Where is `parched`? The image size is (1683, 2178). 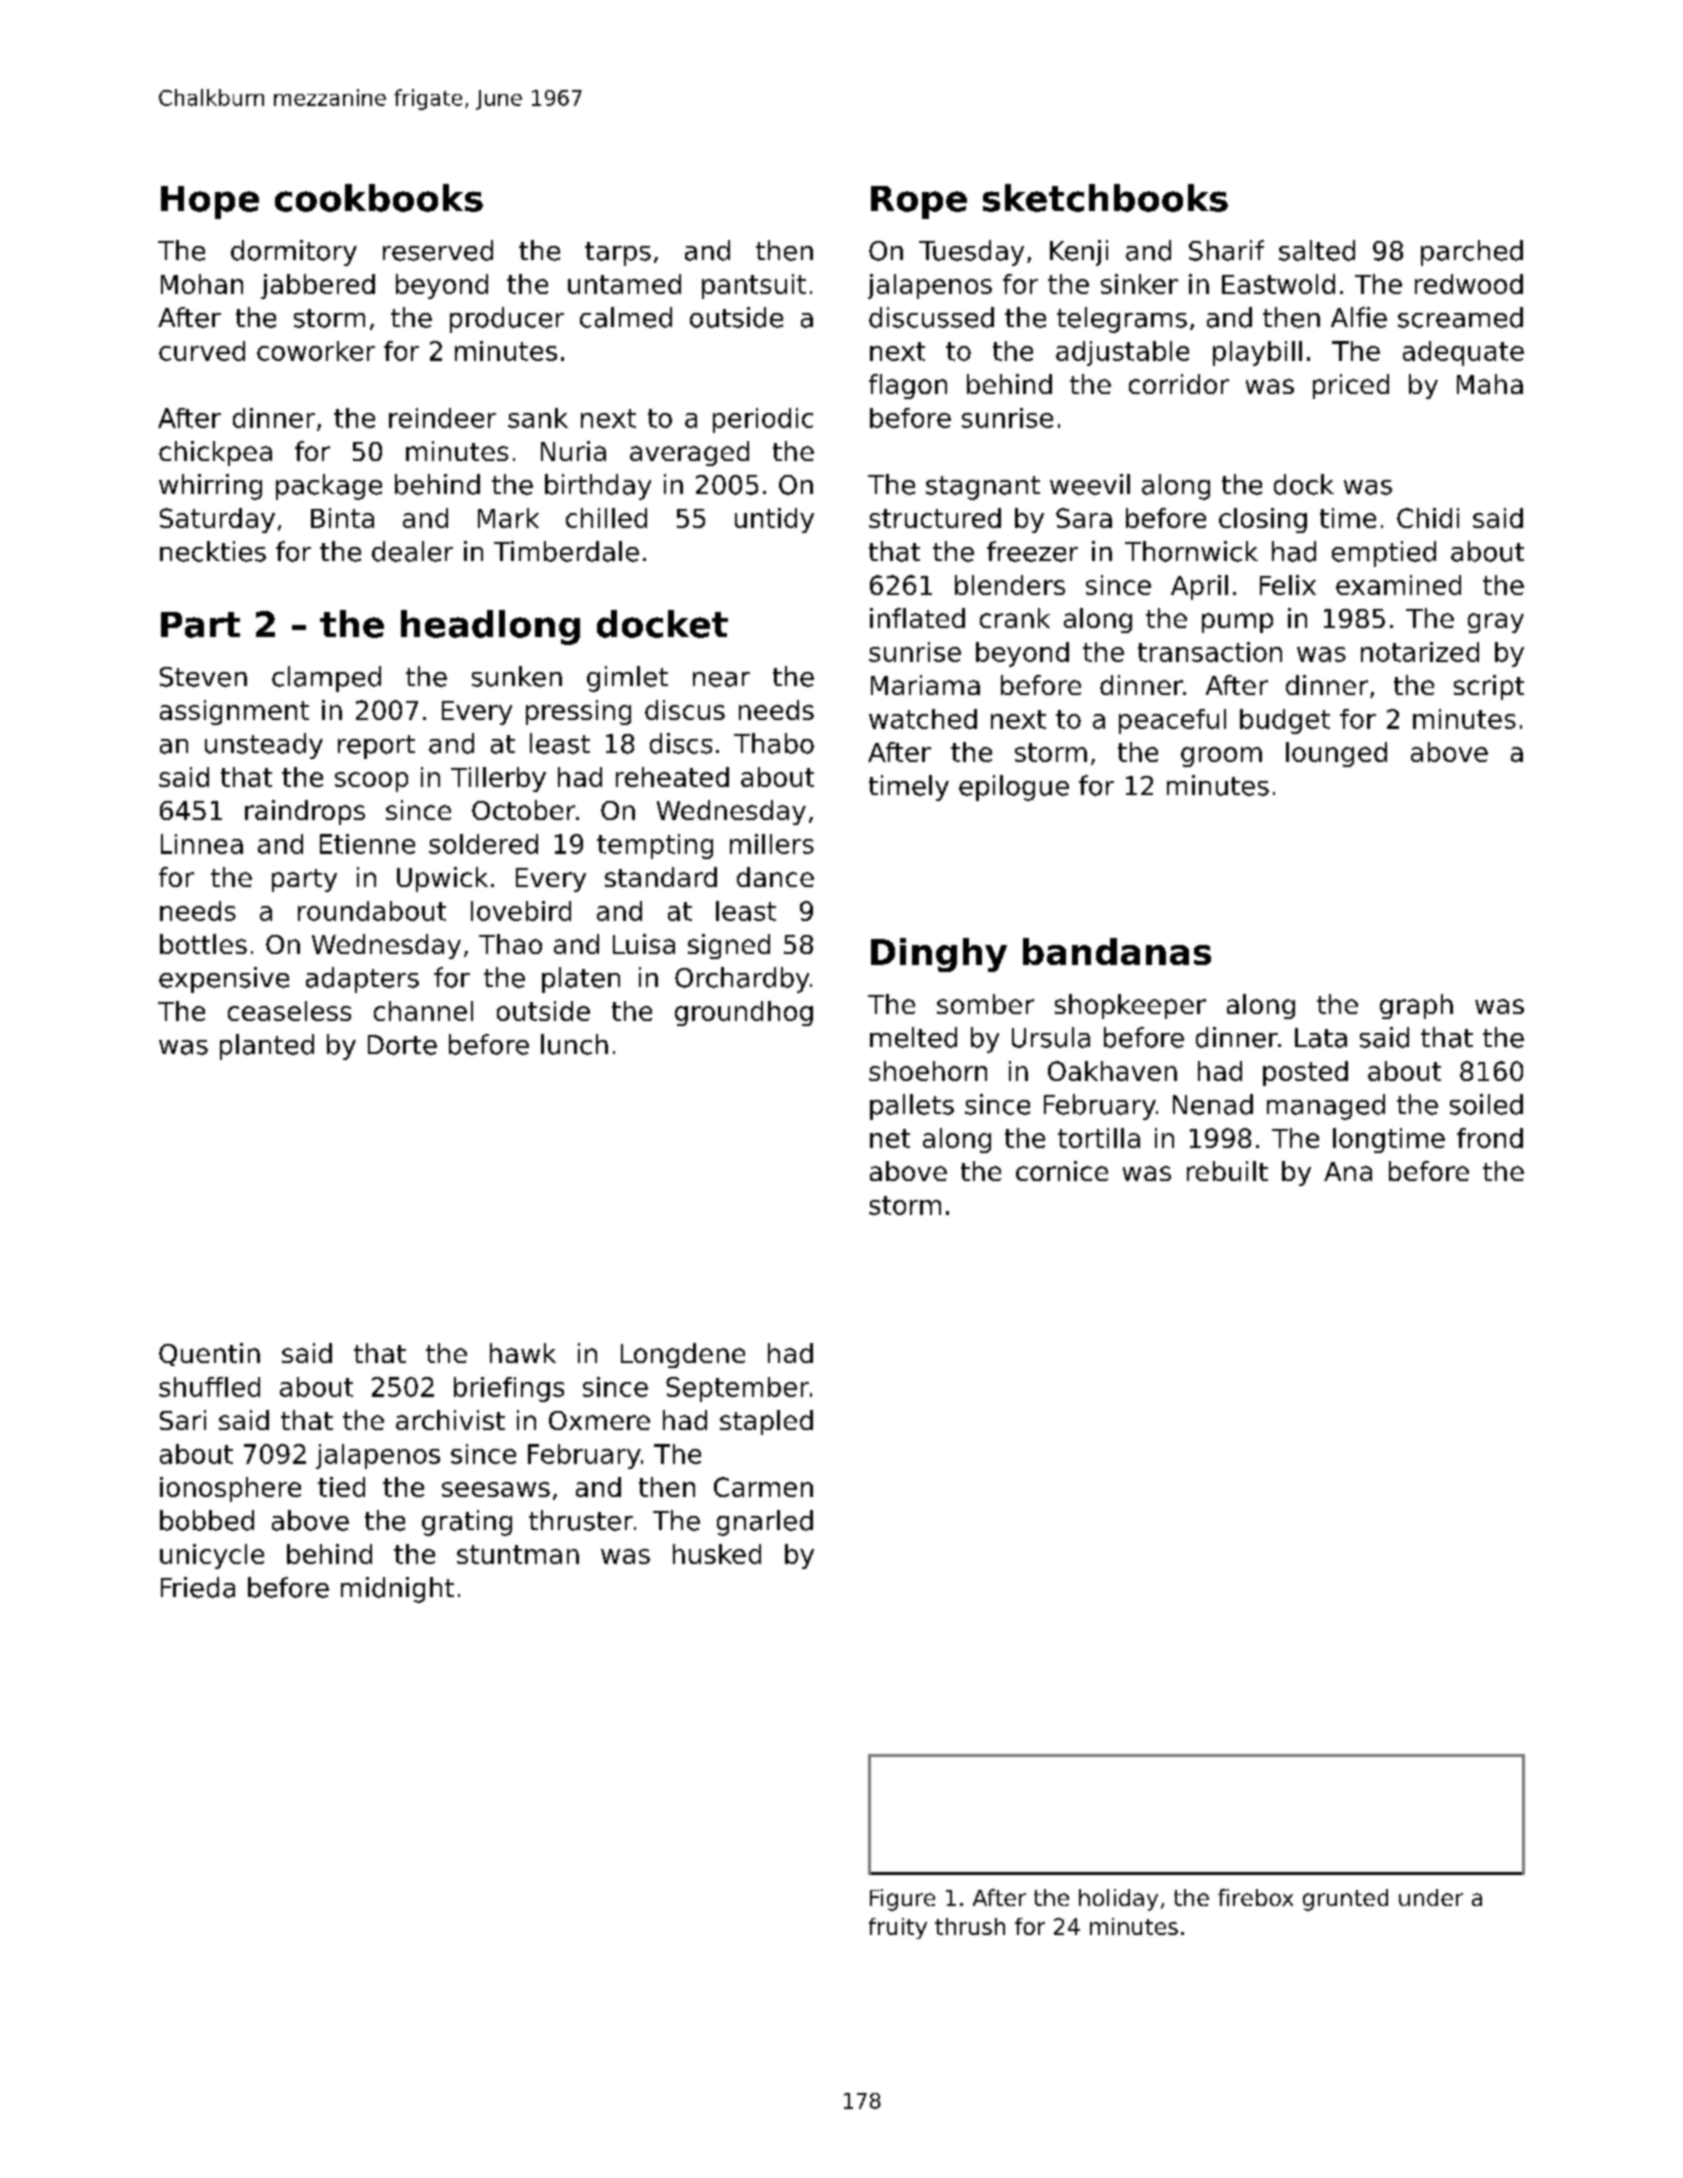
parched is located at coordinates (1472, 253).
